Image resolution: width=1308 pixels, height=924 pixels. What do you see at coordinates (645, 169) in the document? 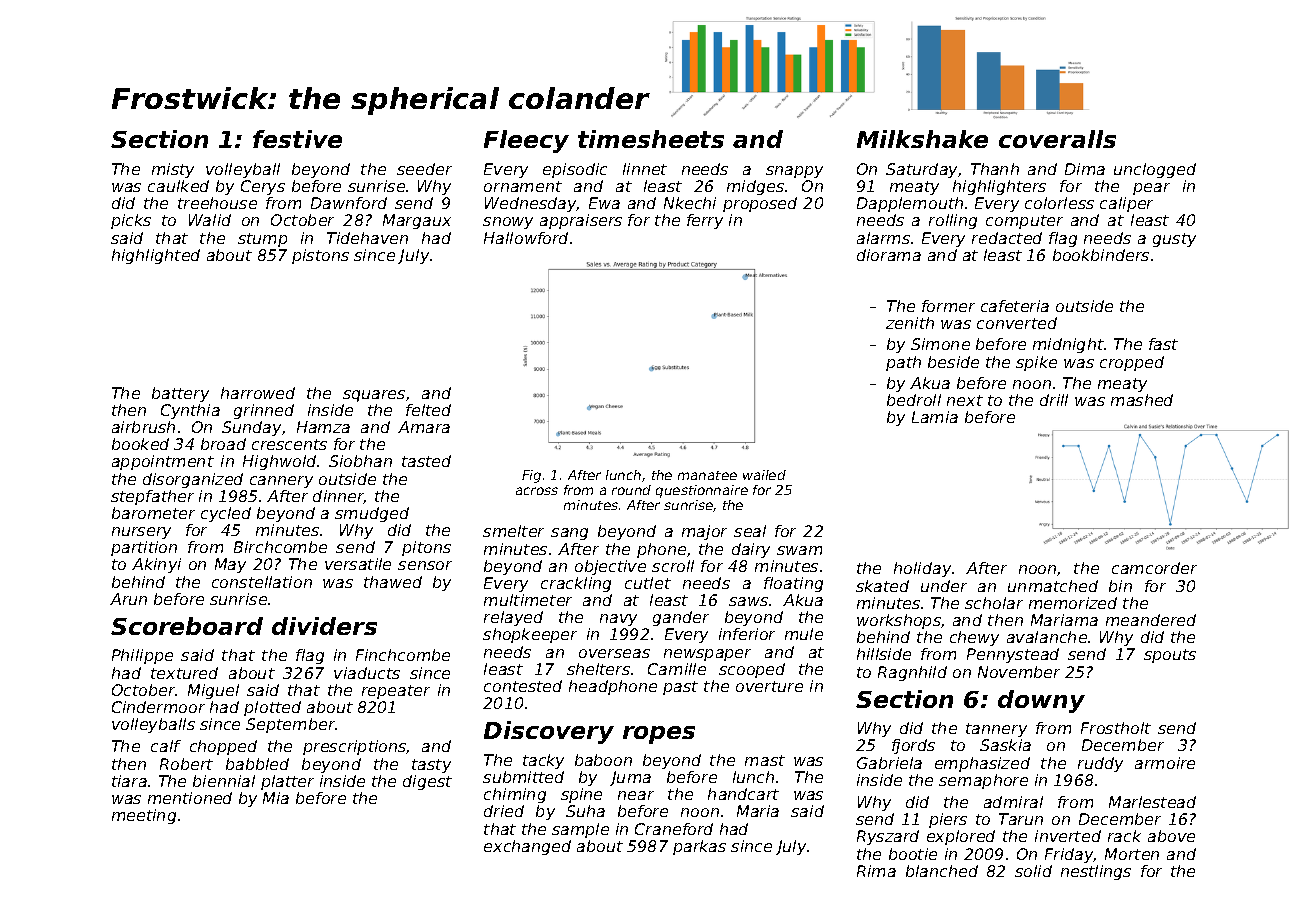
I see `linnet` at bounding box center [645, 169].
